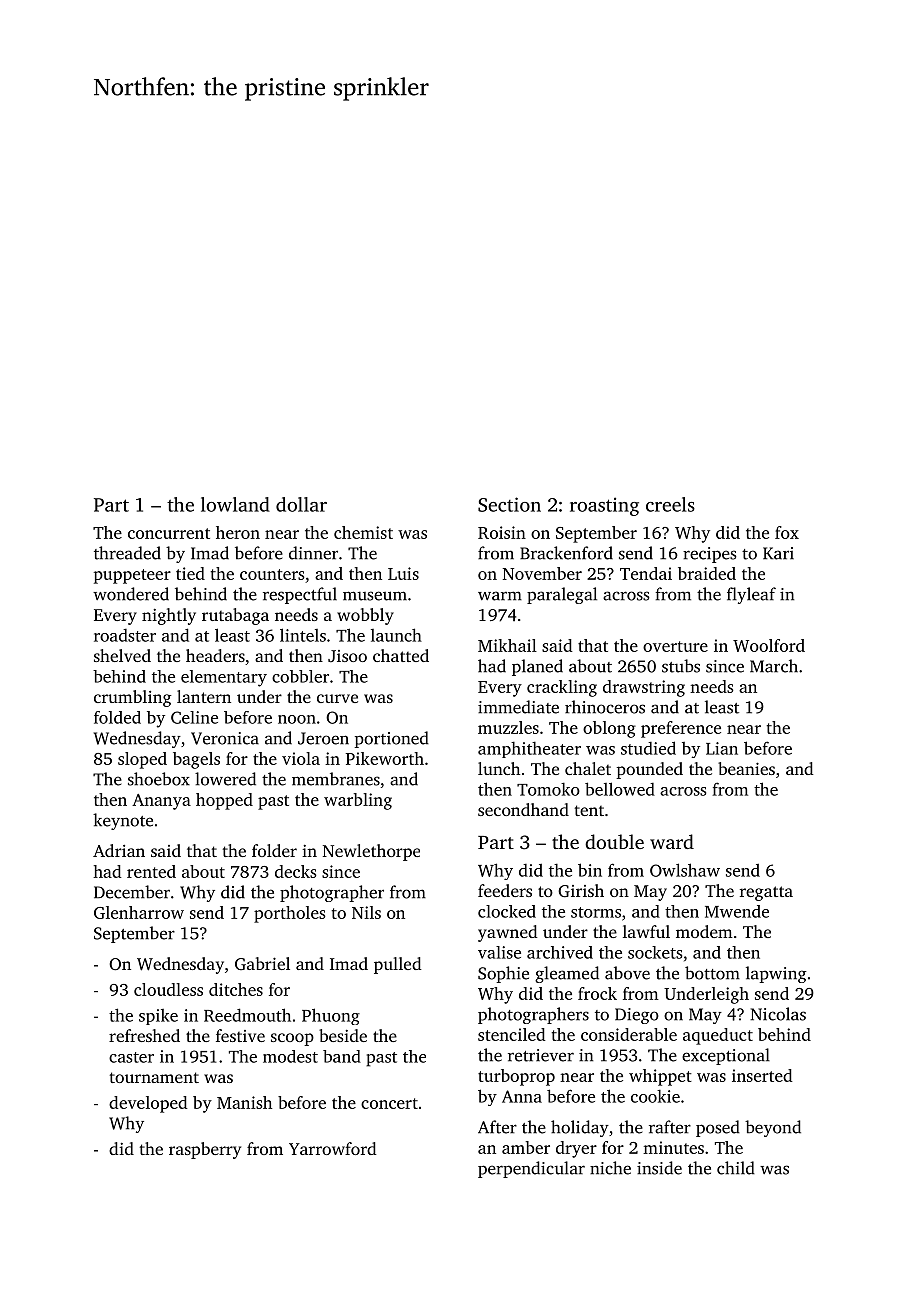 This screenshot has width=908, height=1316. What do you see at coordinates (131, 1057) in the screenshot?
I see `caster` at bounding box center [131, 1057].
